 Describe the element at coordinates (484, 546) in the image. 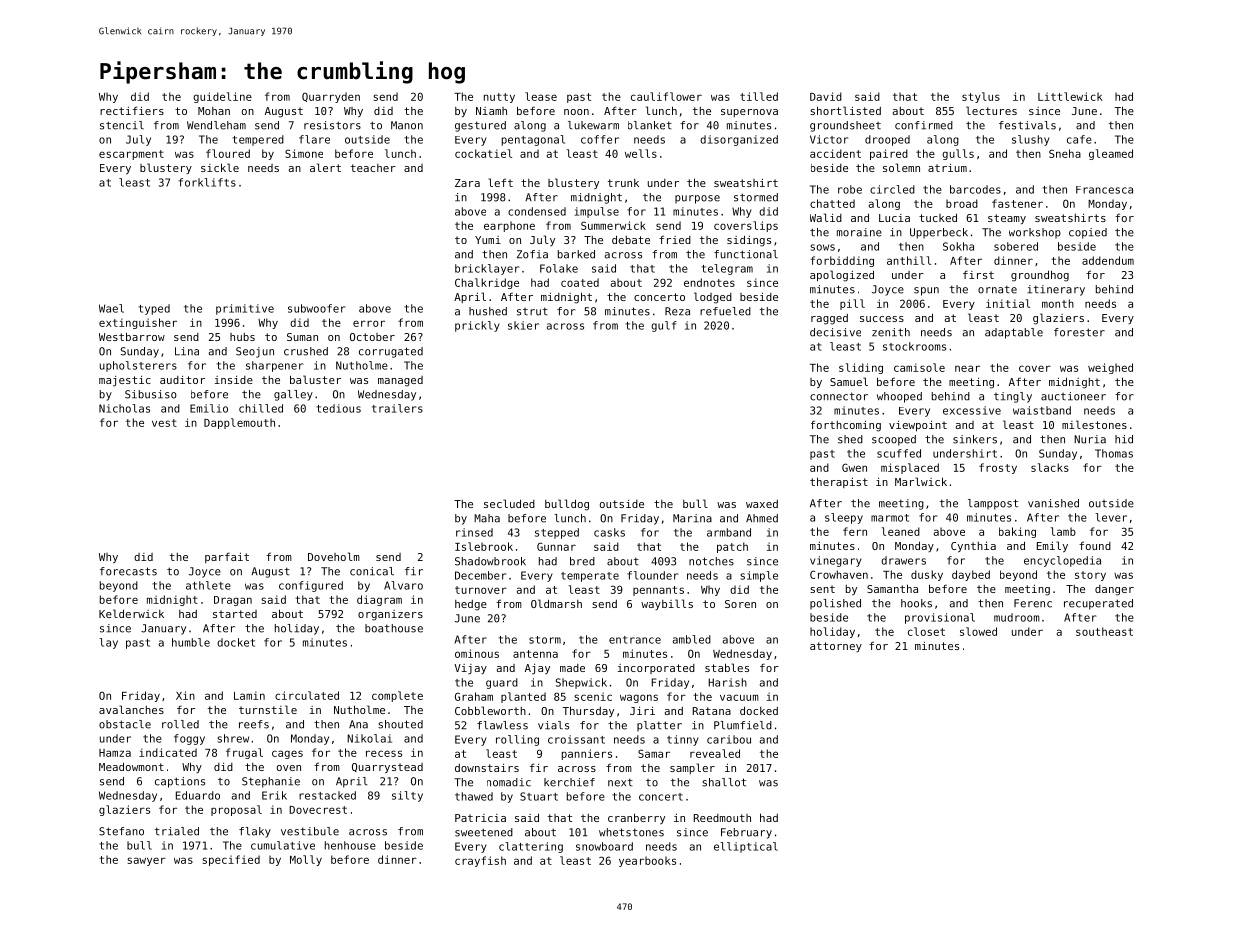

I see `Islebrook` at that location.
